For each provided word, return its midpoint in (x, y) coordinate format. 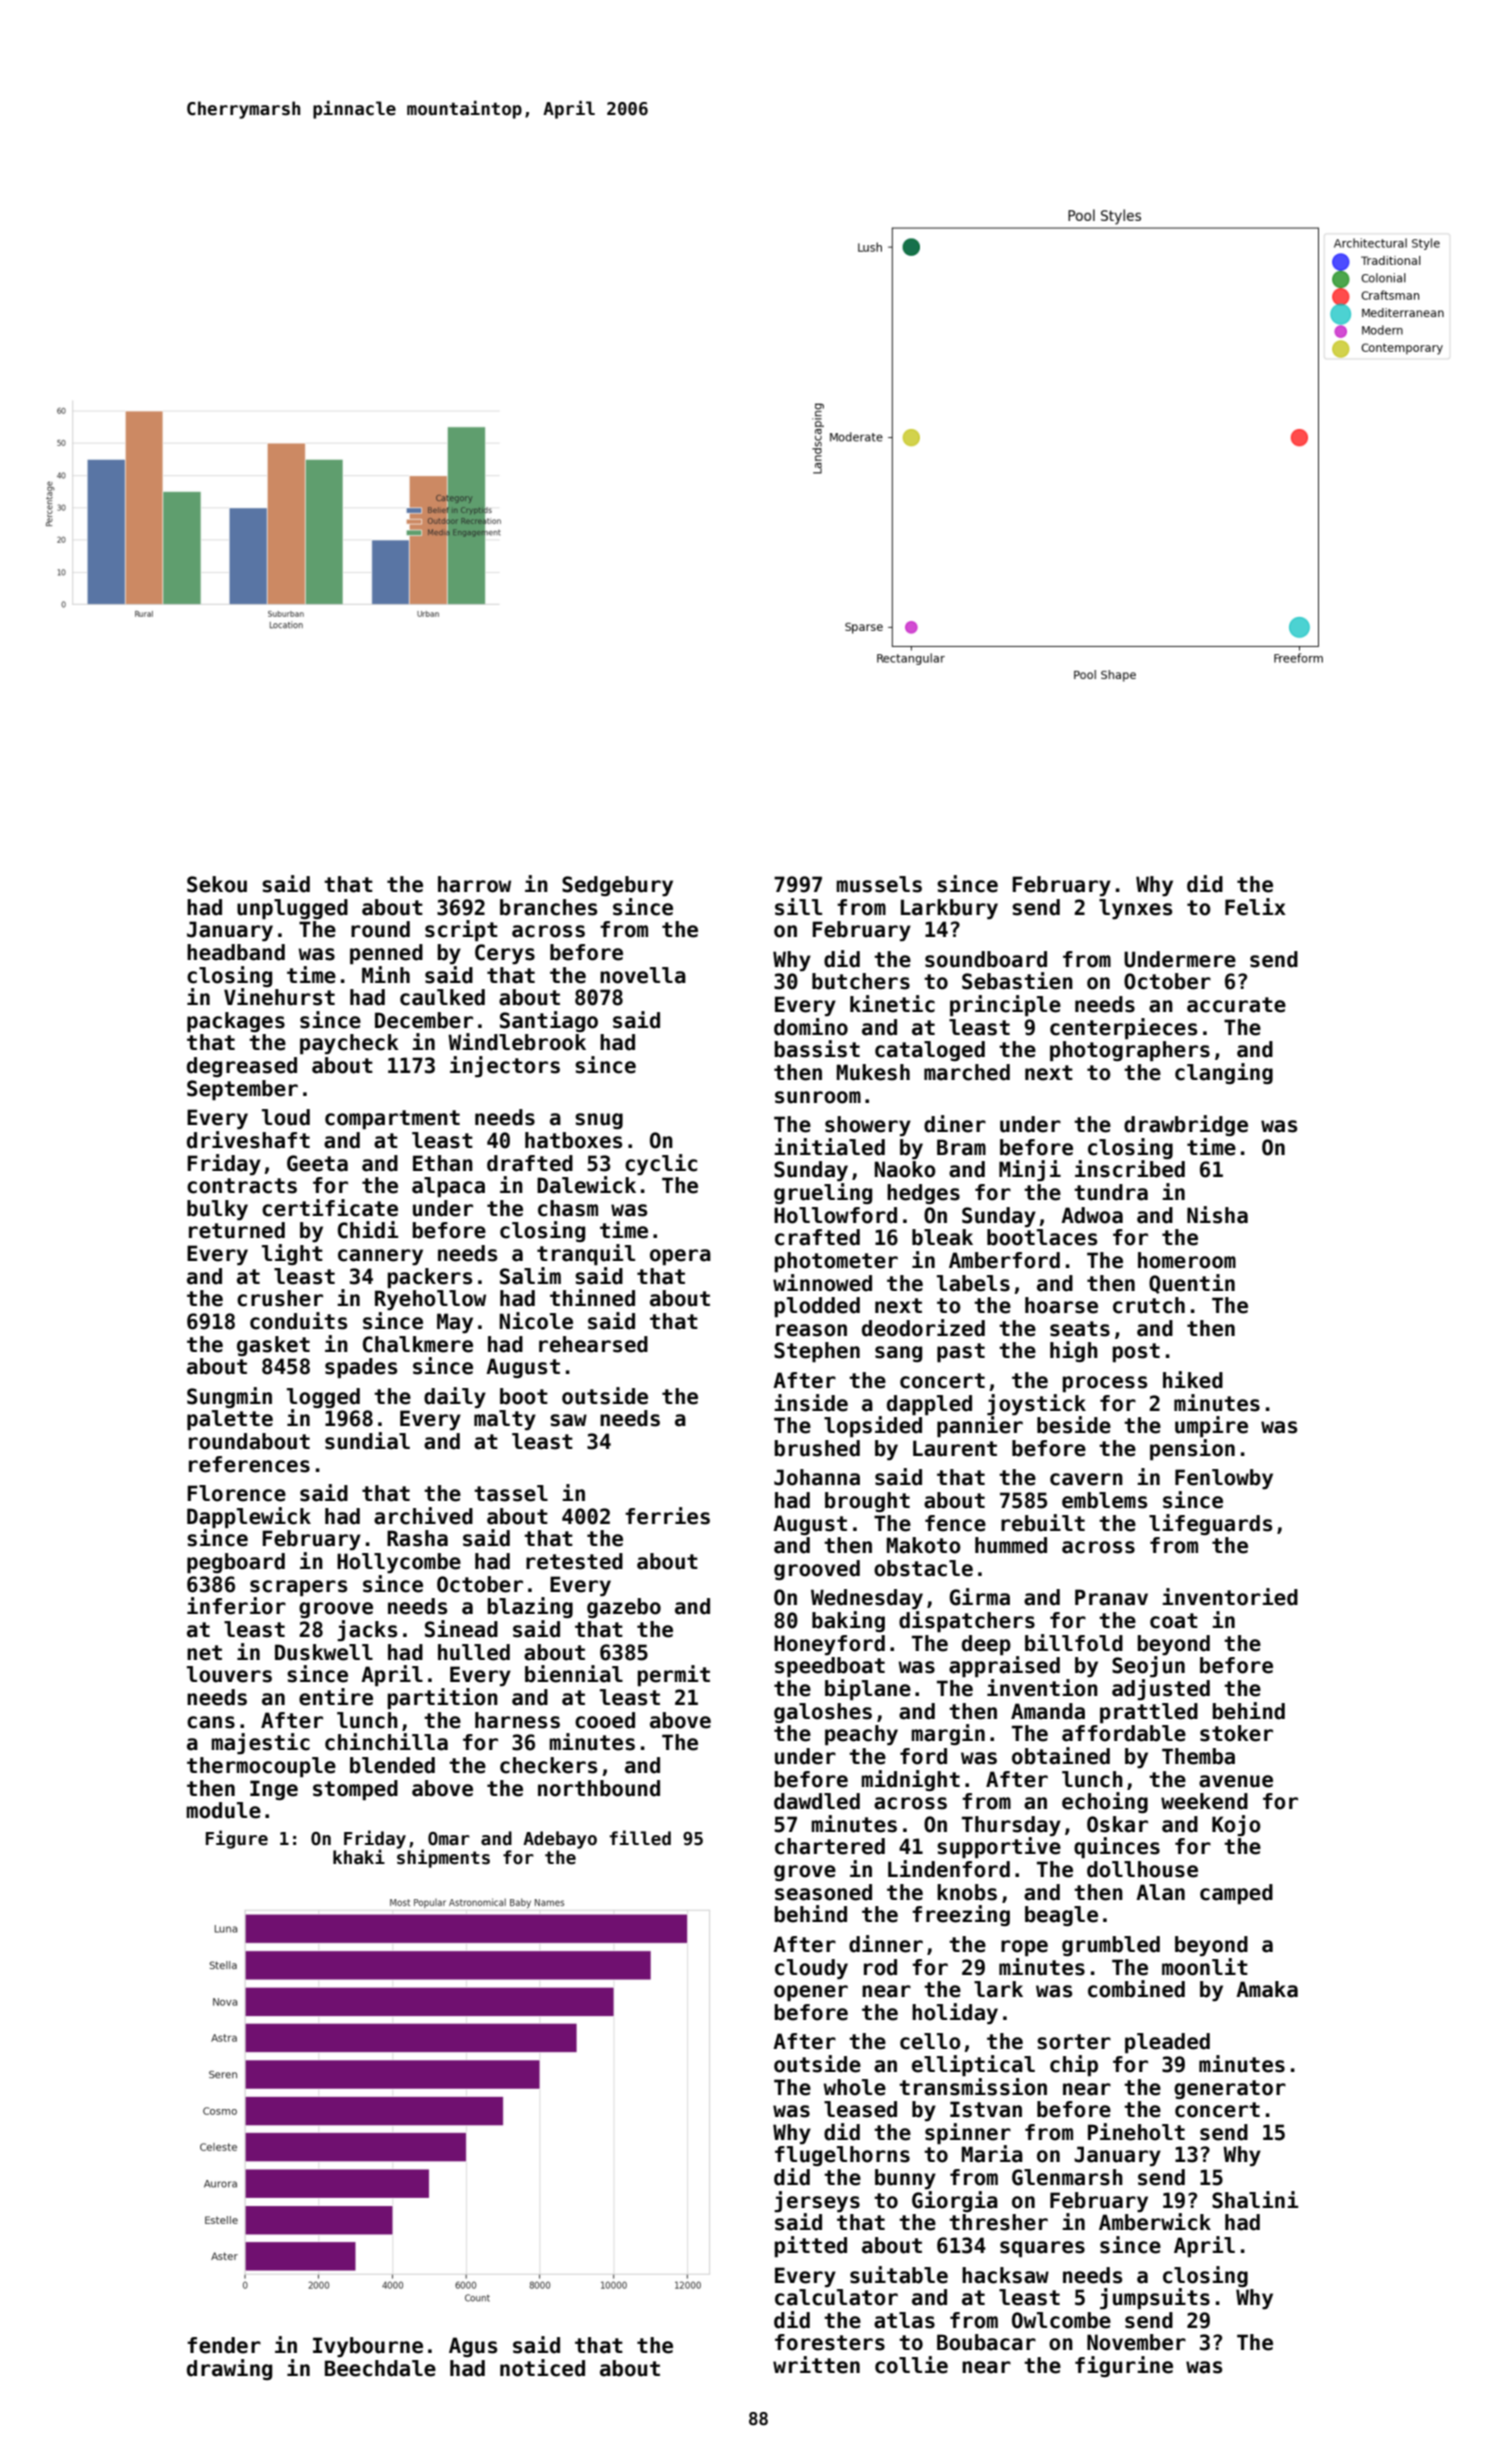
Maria (992, 2154)
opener (811, 1993)
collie (911, 2365)
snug (599, 1121)
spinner (968, 2133)
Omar (449, 1839)
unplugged (292, 909)
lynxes (1135, 909)
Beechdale (380, 2368)
